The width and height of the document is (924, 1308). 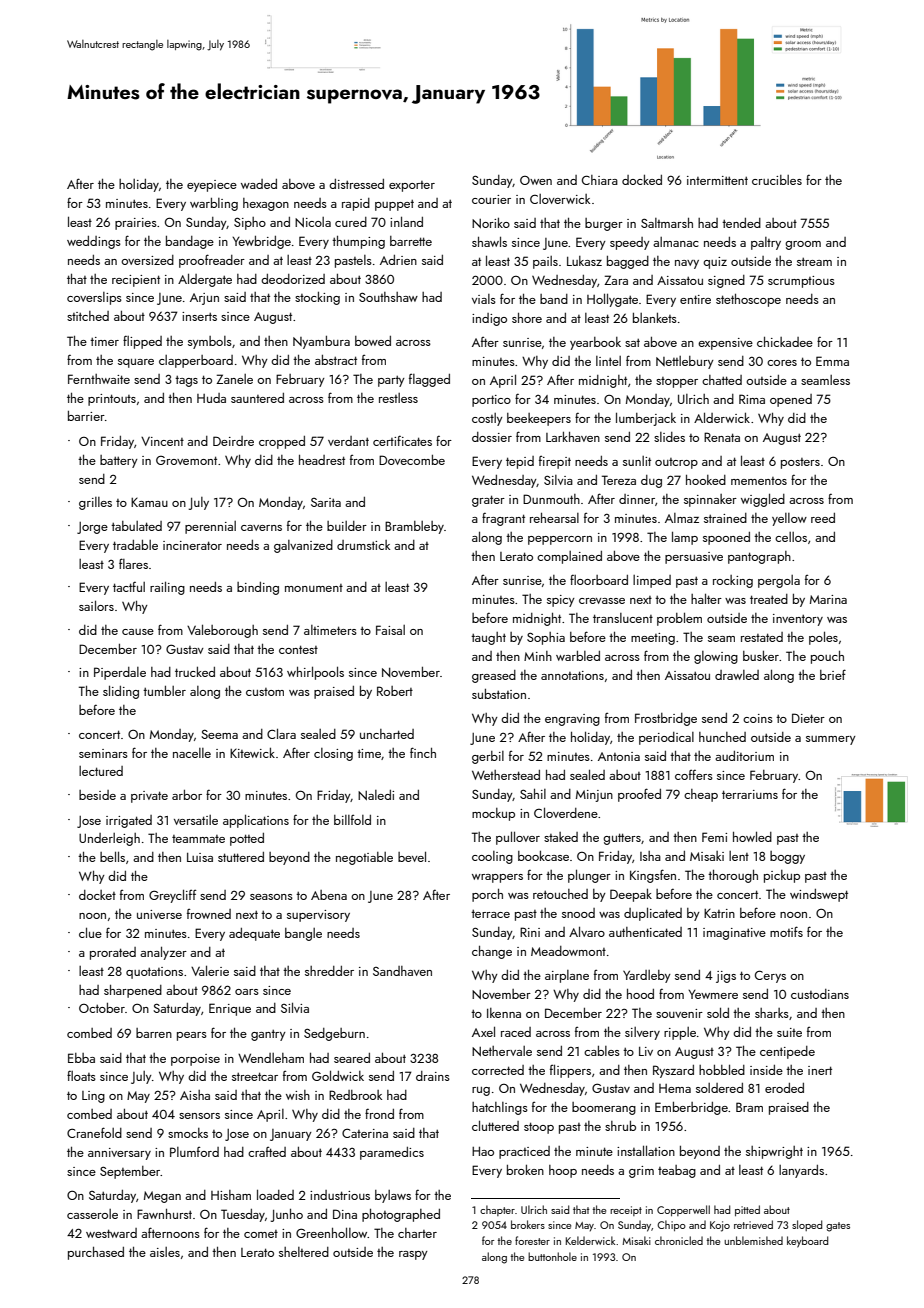 I want to click on versatile, so click(x=196, y=820).
